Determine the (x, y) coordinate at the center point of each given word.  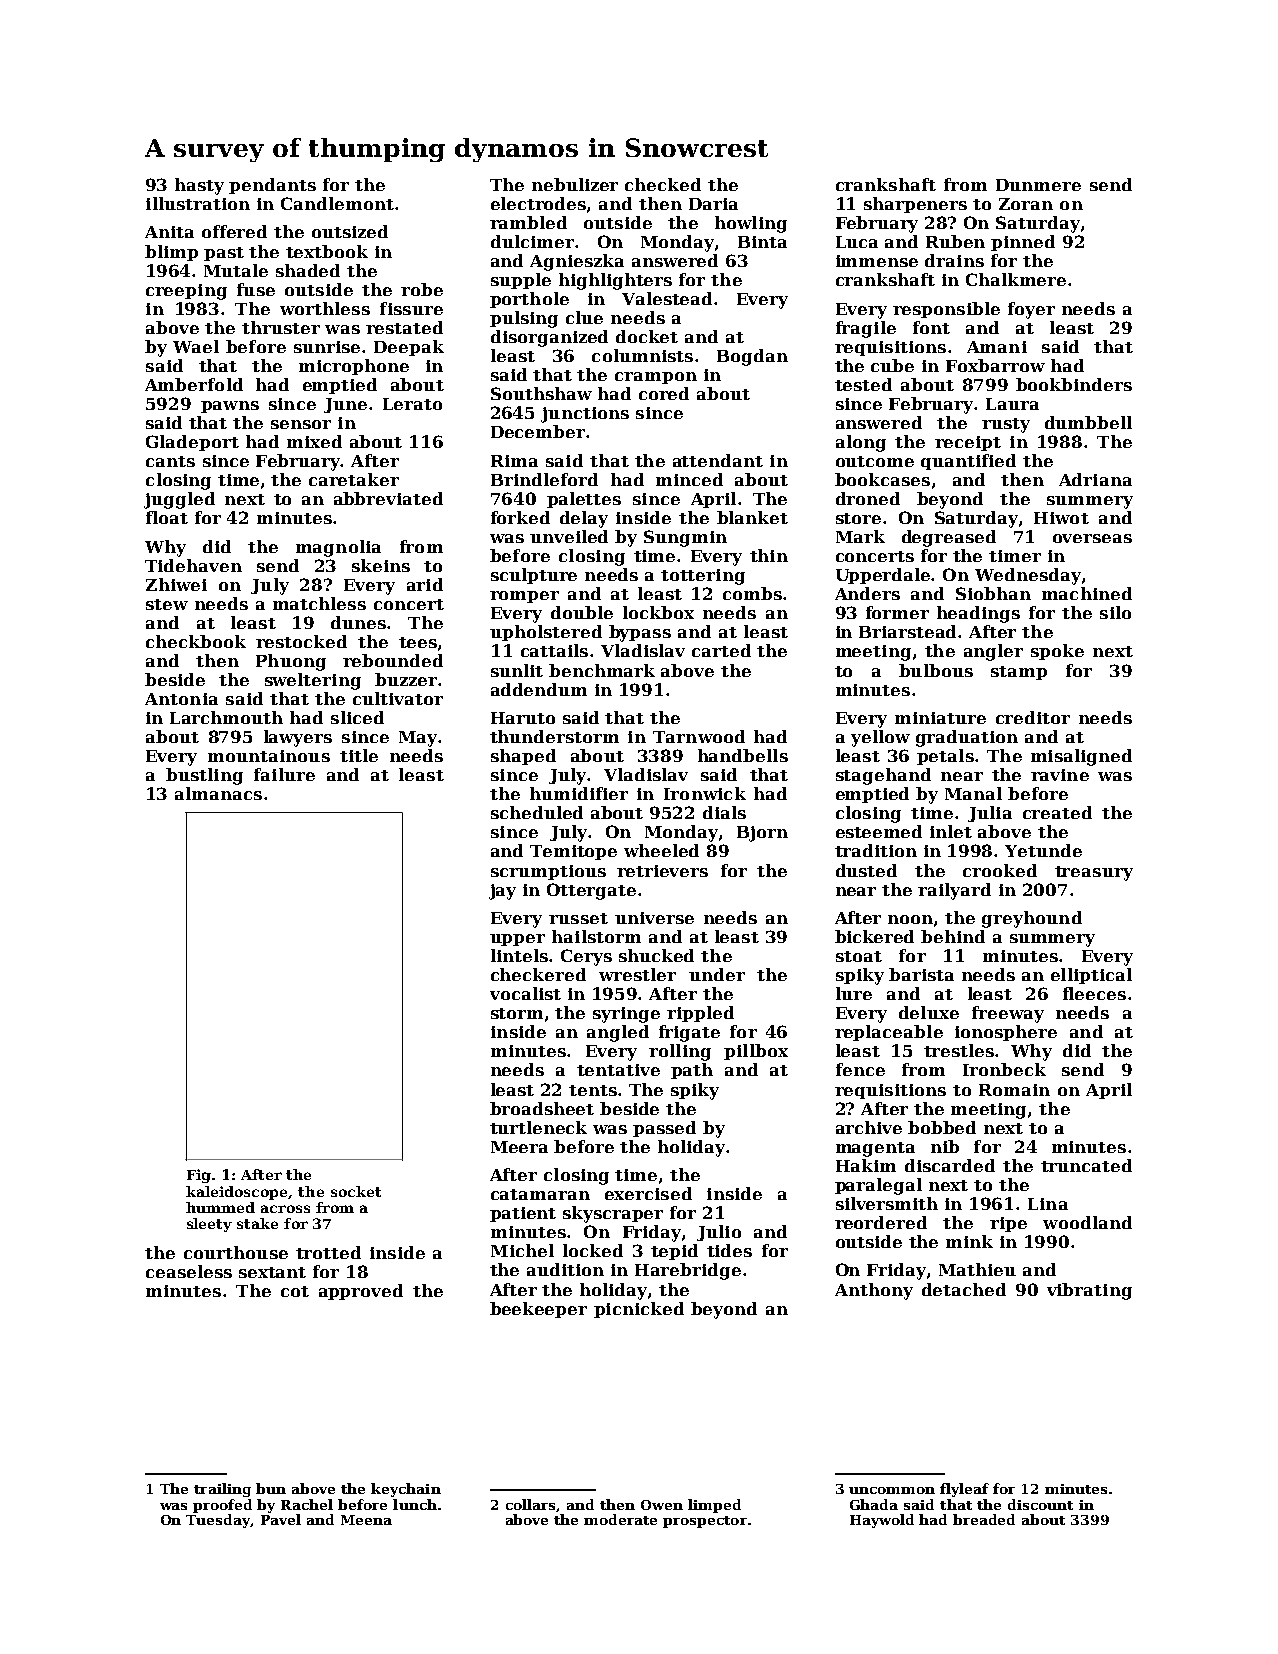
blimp (171, 253)
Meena (366, 1520)
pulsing (524, 319)
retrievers (662, 871)
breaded (984, 1519)
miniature (940, 718)
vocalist (525, 993)
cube (892, 365)
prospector (705, 1522)
